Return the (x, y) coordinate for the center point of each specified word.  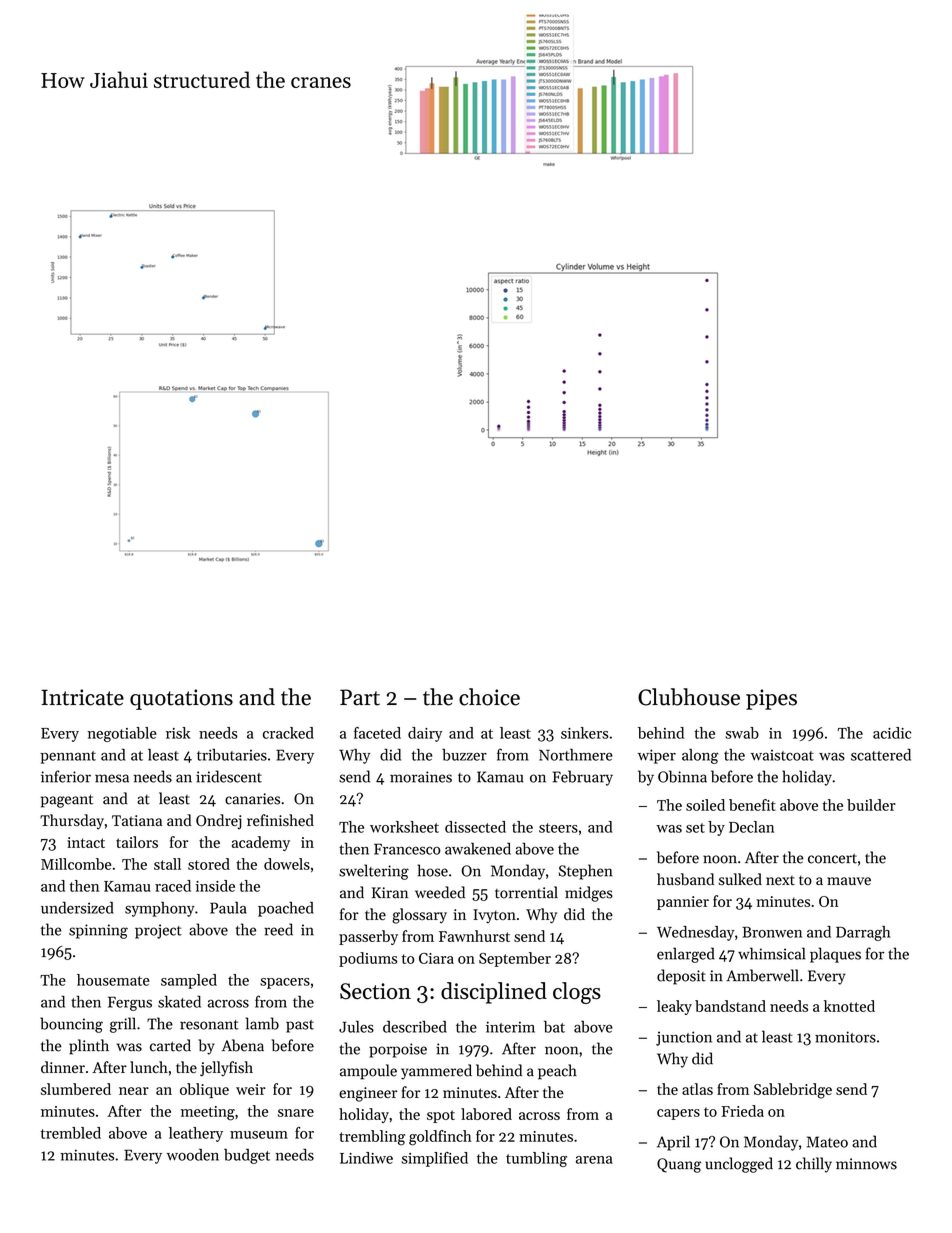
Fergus (130, 1003)
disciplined (494, 993)
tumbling (536, 1159)
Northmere (576, 755)
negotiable (122, 734)
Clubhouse (689, 697)
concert (832, 859)
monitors (845, 1037)
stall (167, 864)
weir (251, 1089)
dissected (475, 827)
